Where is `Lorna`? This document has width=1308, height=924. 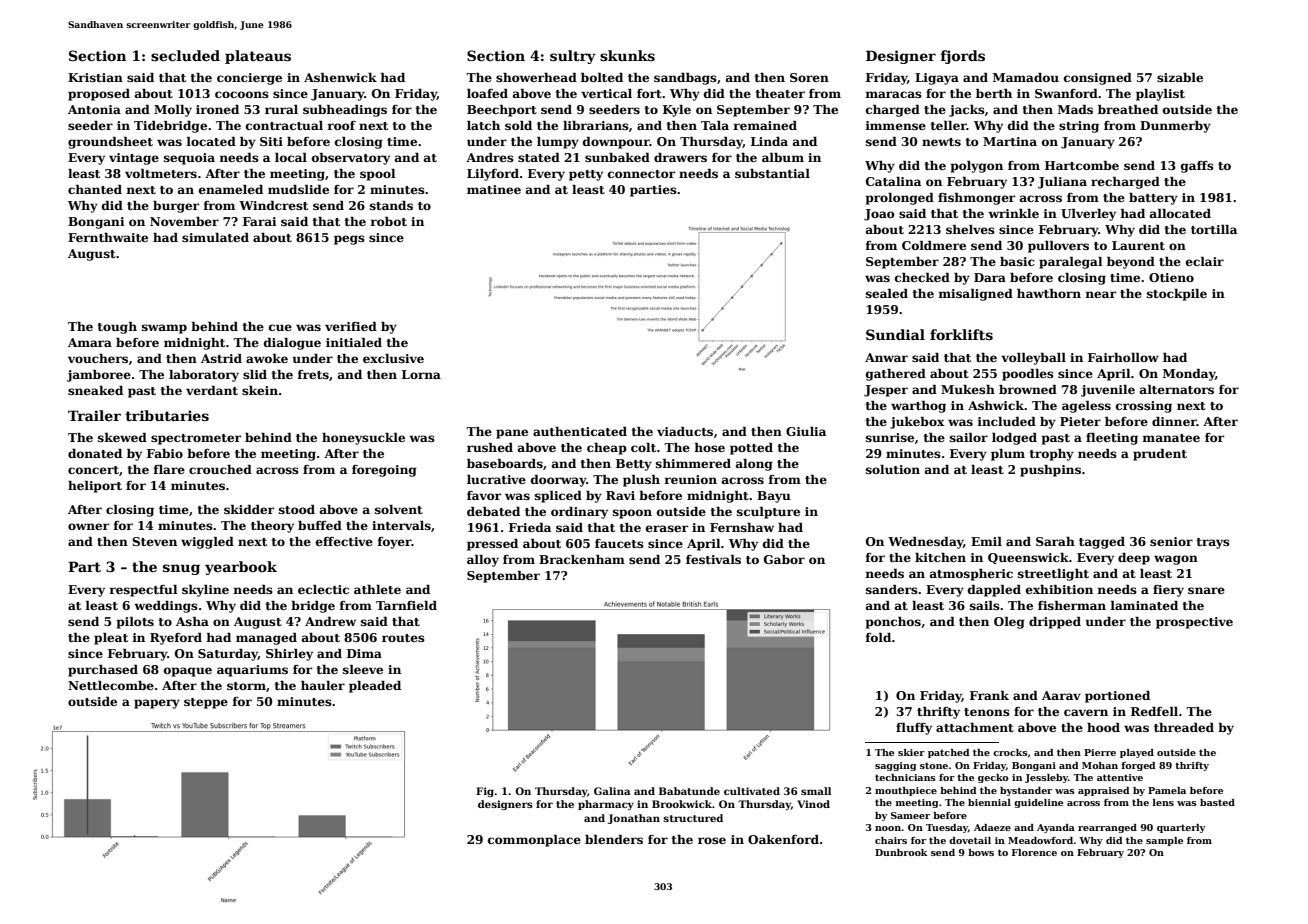 Lorna is located at coordinates (421, 374).
